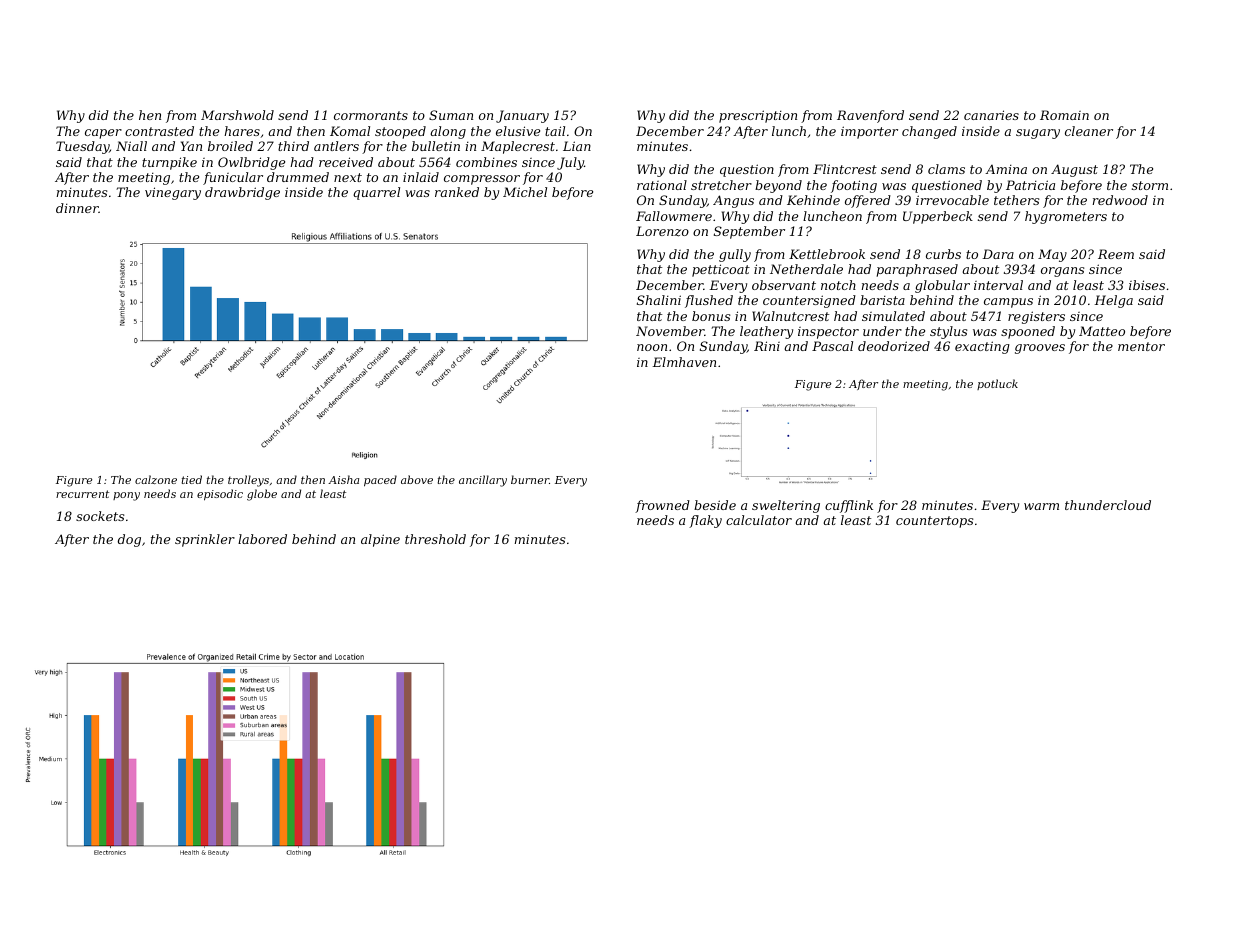 The height and width of the image is (952, 1233). What do you see at coordinates (380, 540) in the image?
I see `alpine` at bounding box center [380, 540].
